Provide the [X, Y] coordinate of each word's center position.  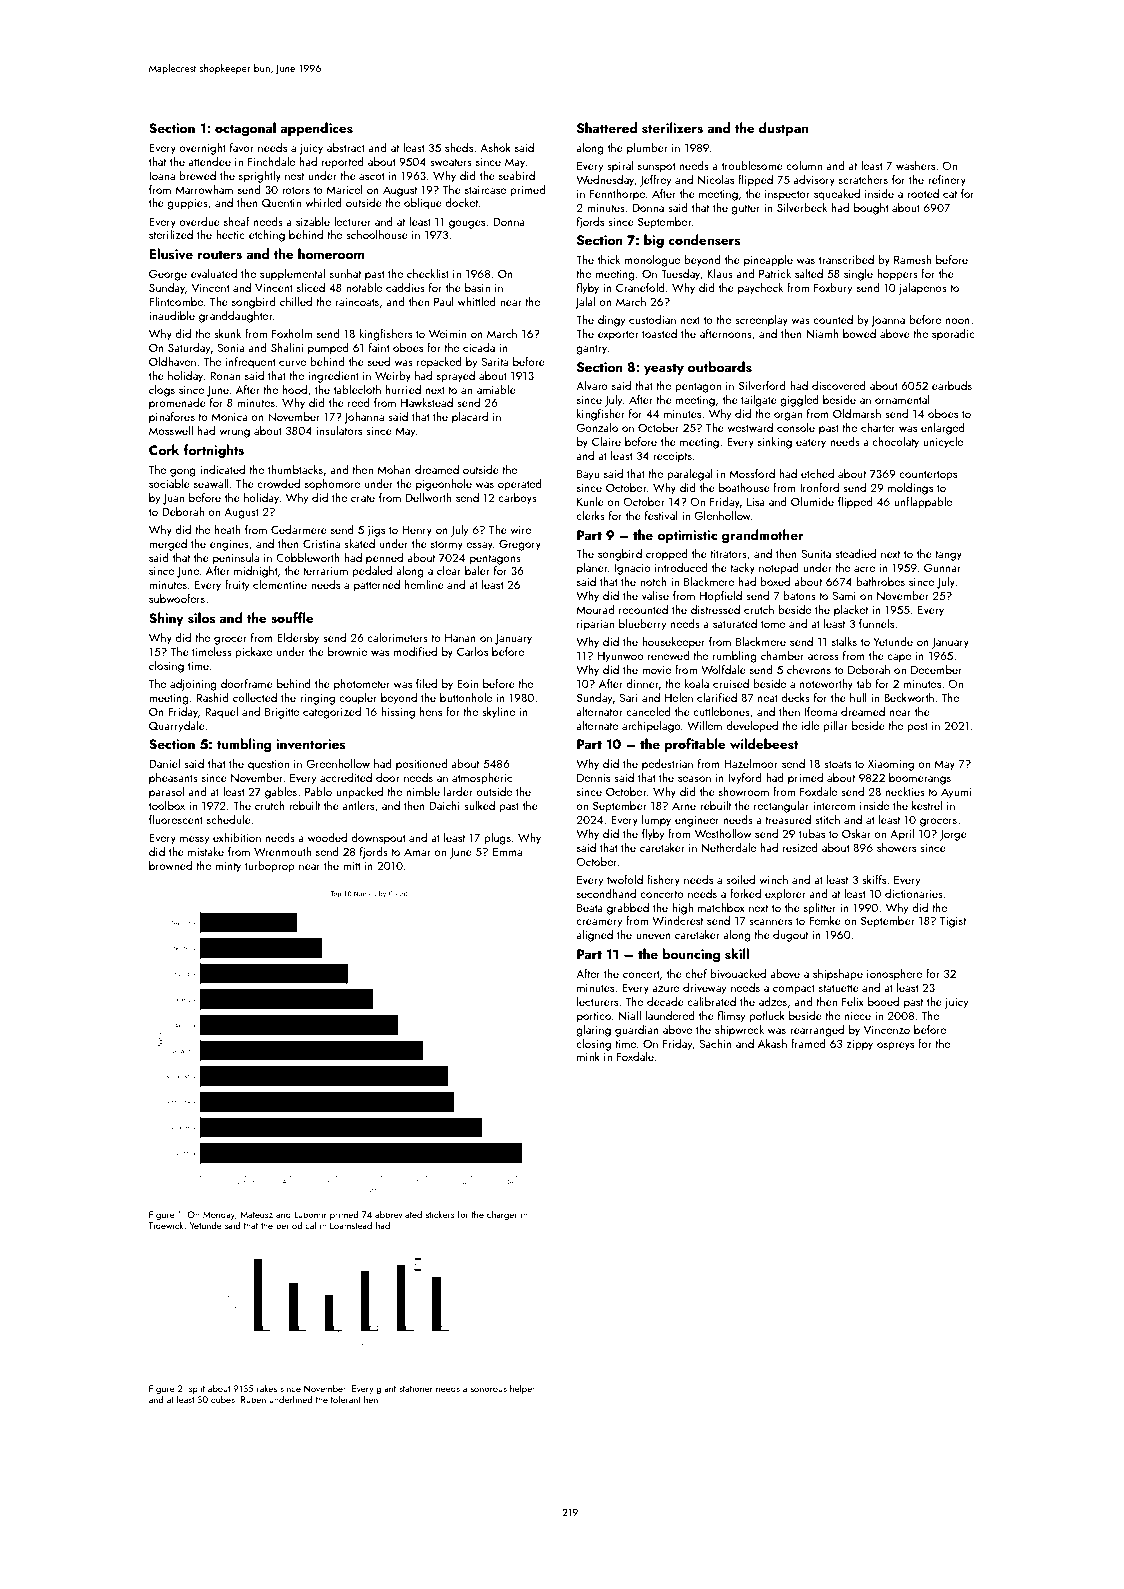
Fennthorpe [617, 195]
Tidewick [166, 1225]
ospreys [895, 1046]
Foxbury [833, 289]
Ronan [225, 375]
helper [522, 1389]
